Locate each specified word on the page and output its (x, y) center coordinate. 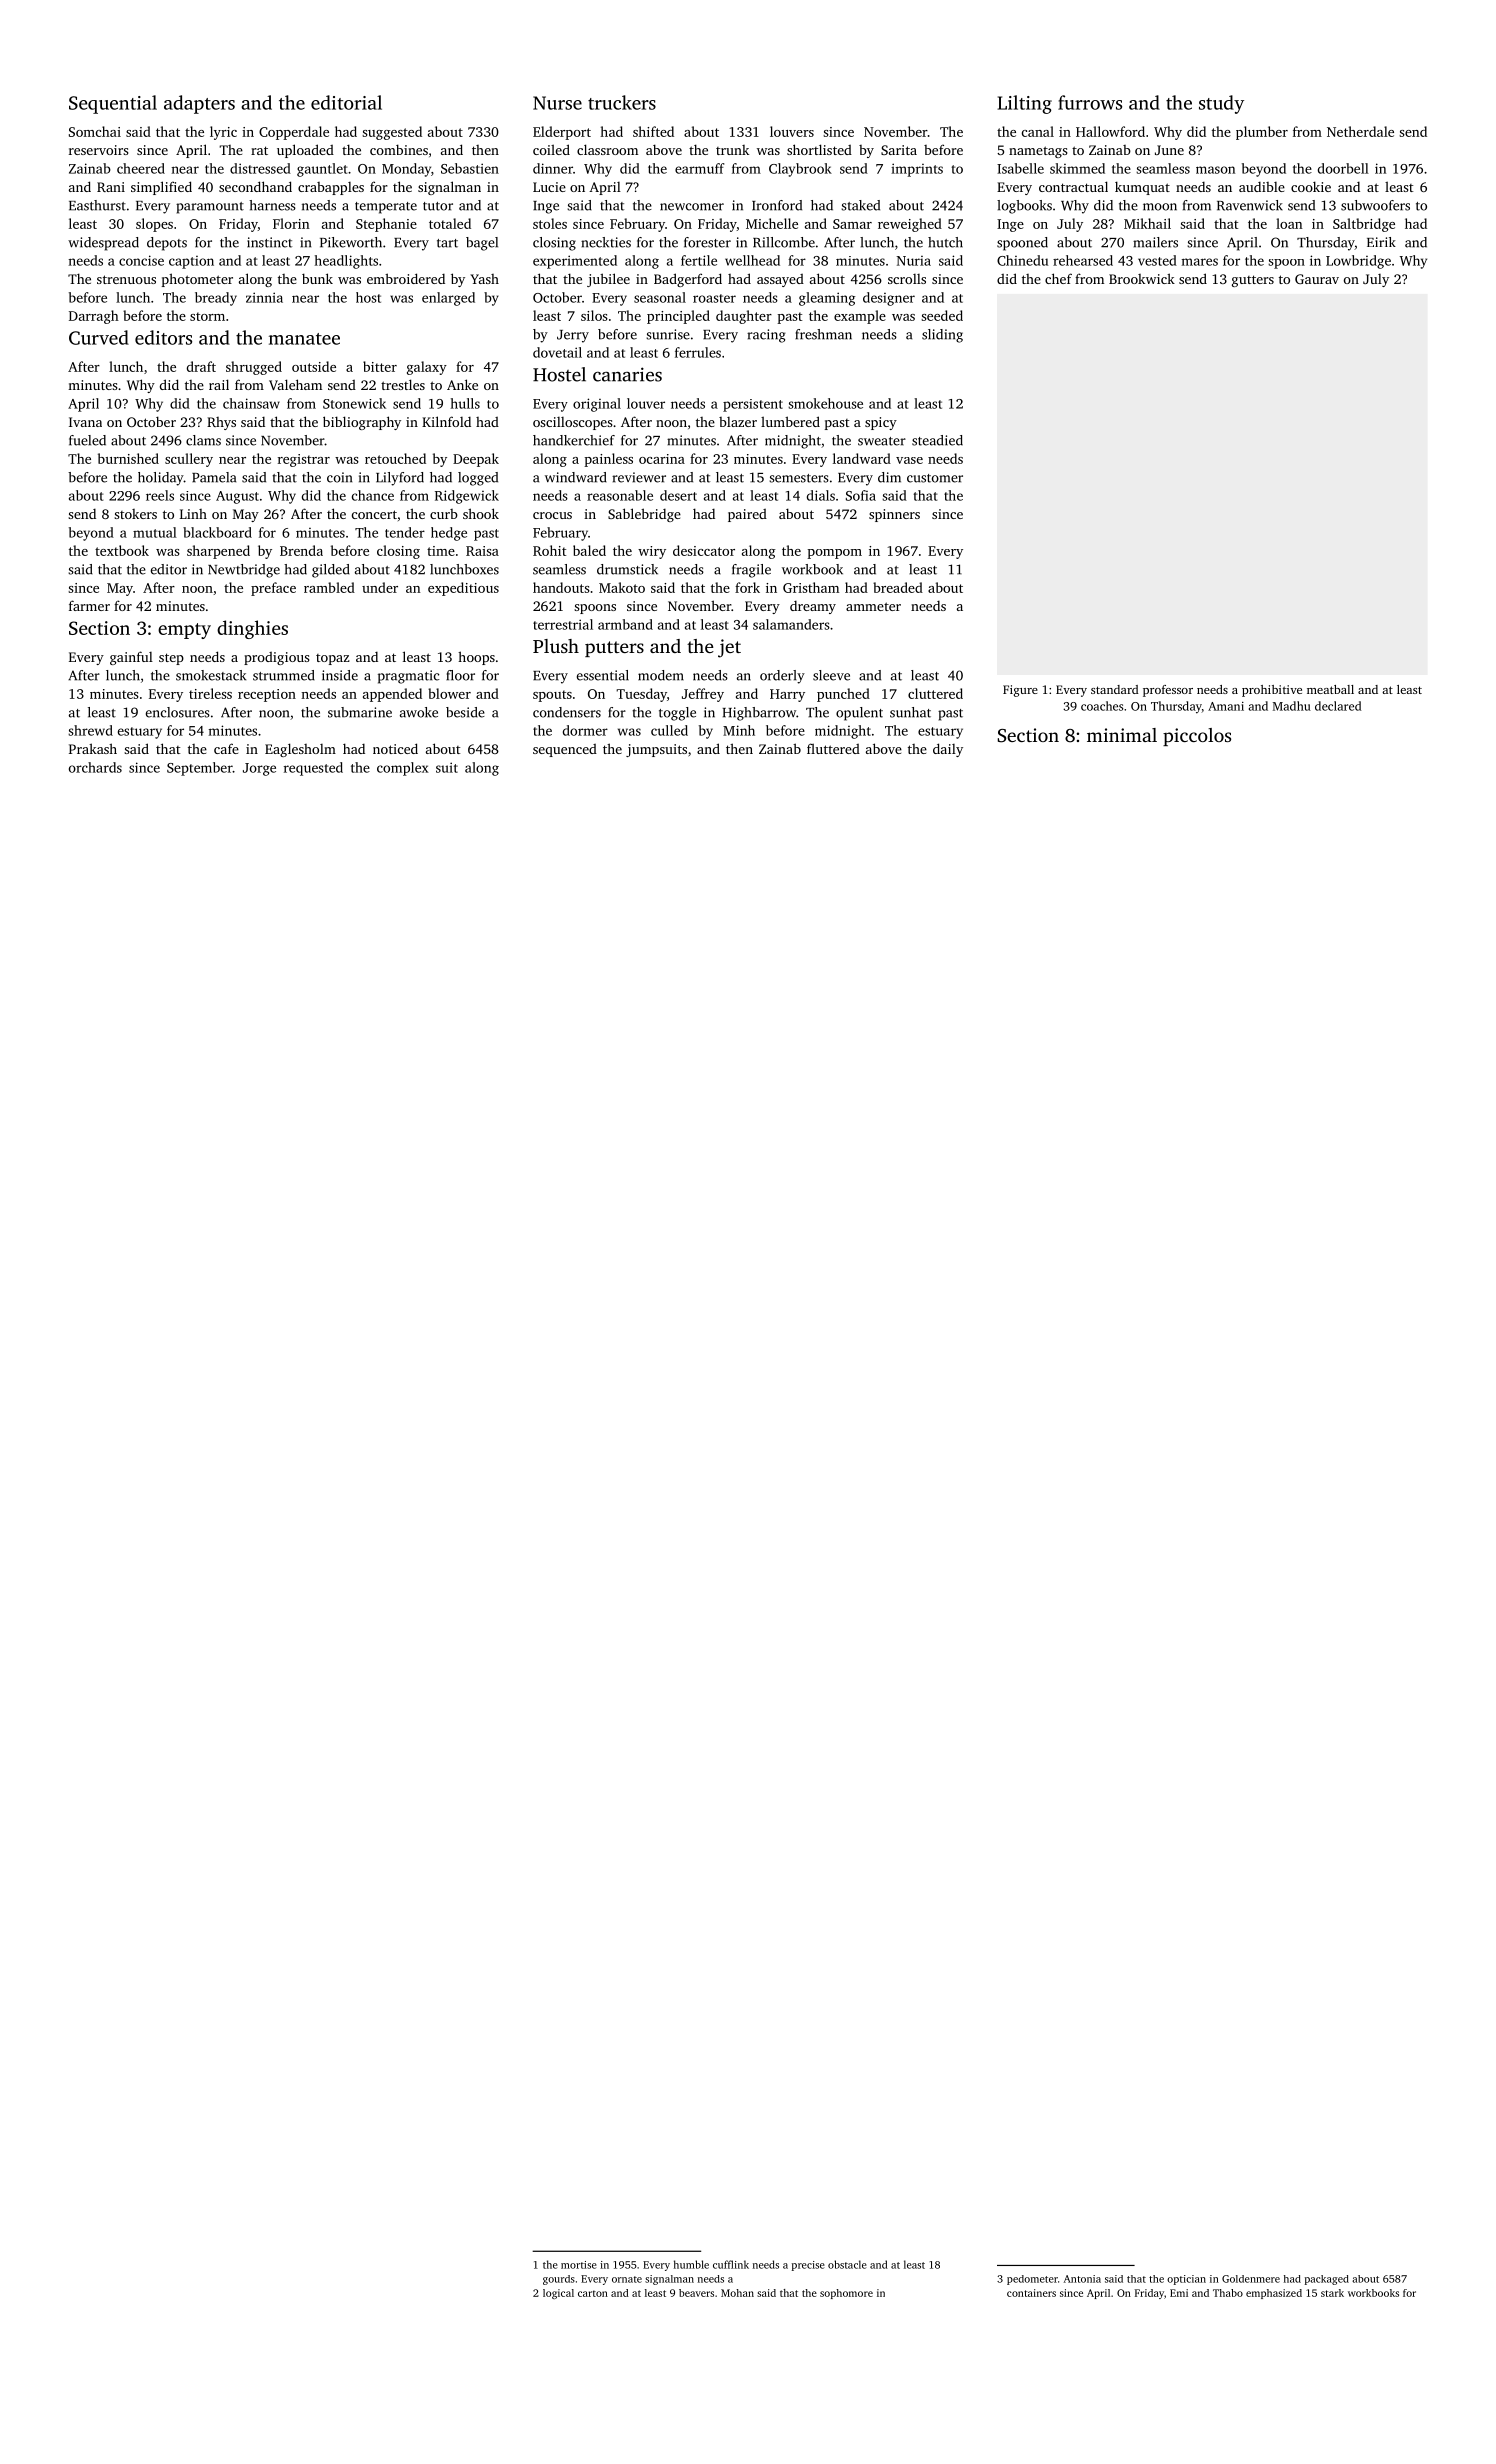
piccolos (1197, 737)
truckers (622, 102)
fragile (751, 571)
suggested (392, 133)
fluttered (833, 748)
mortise (579, 2265)
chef (1058, 278)
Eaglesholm (300, 750)
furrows (1090, 102)
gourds (559, 2280)
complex (403, 769)
